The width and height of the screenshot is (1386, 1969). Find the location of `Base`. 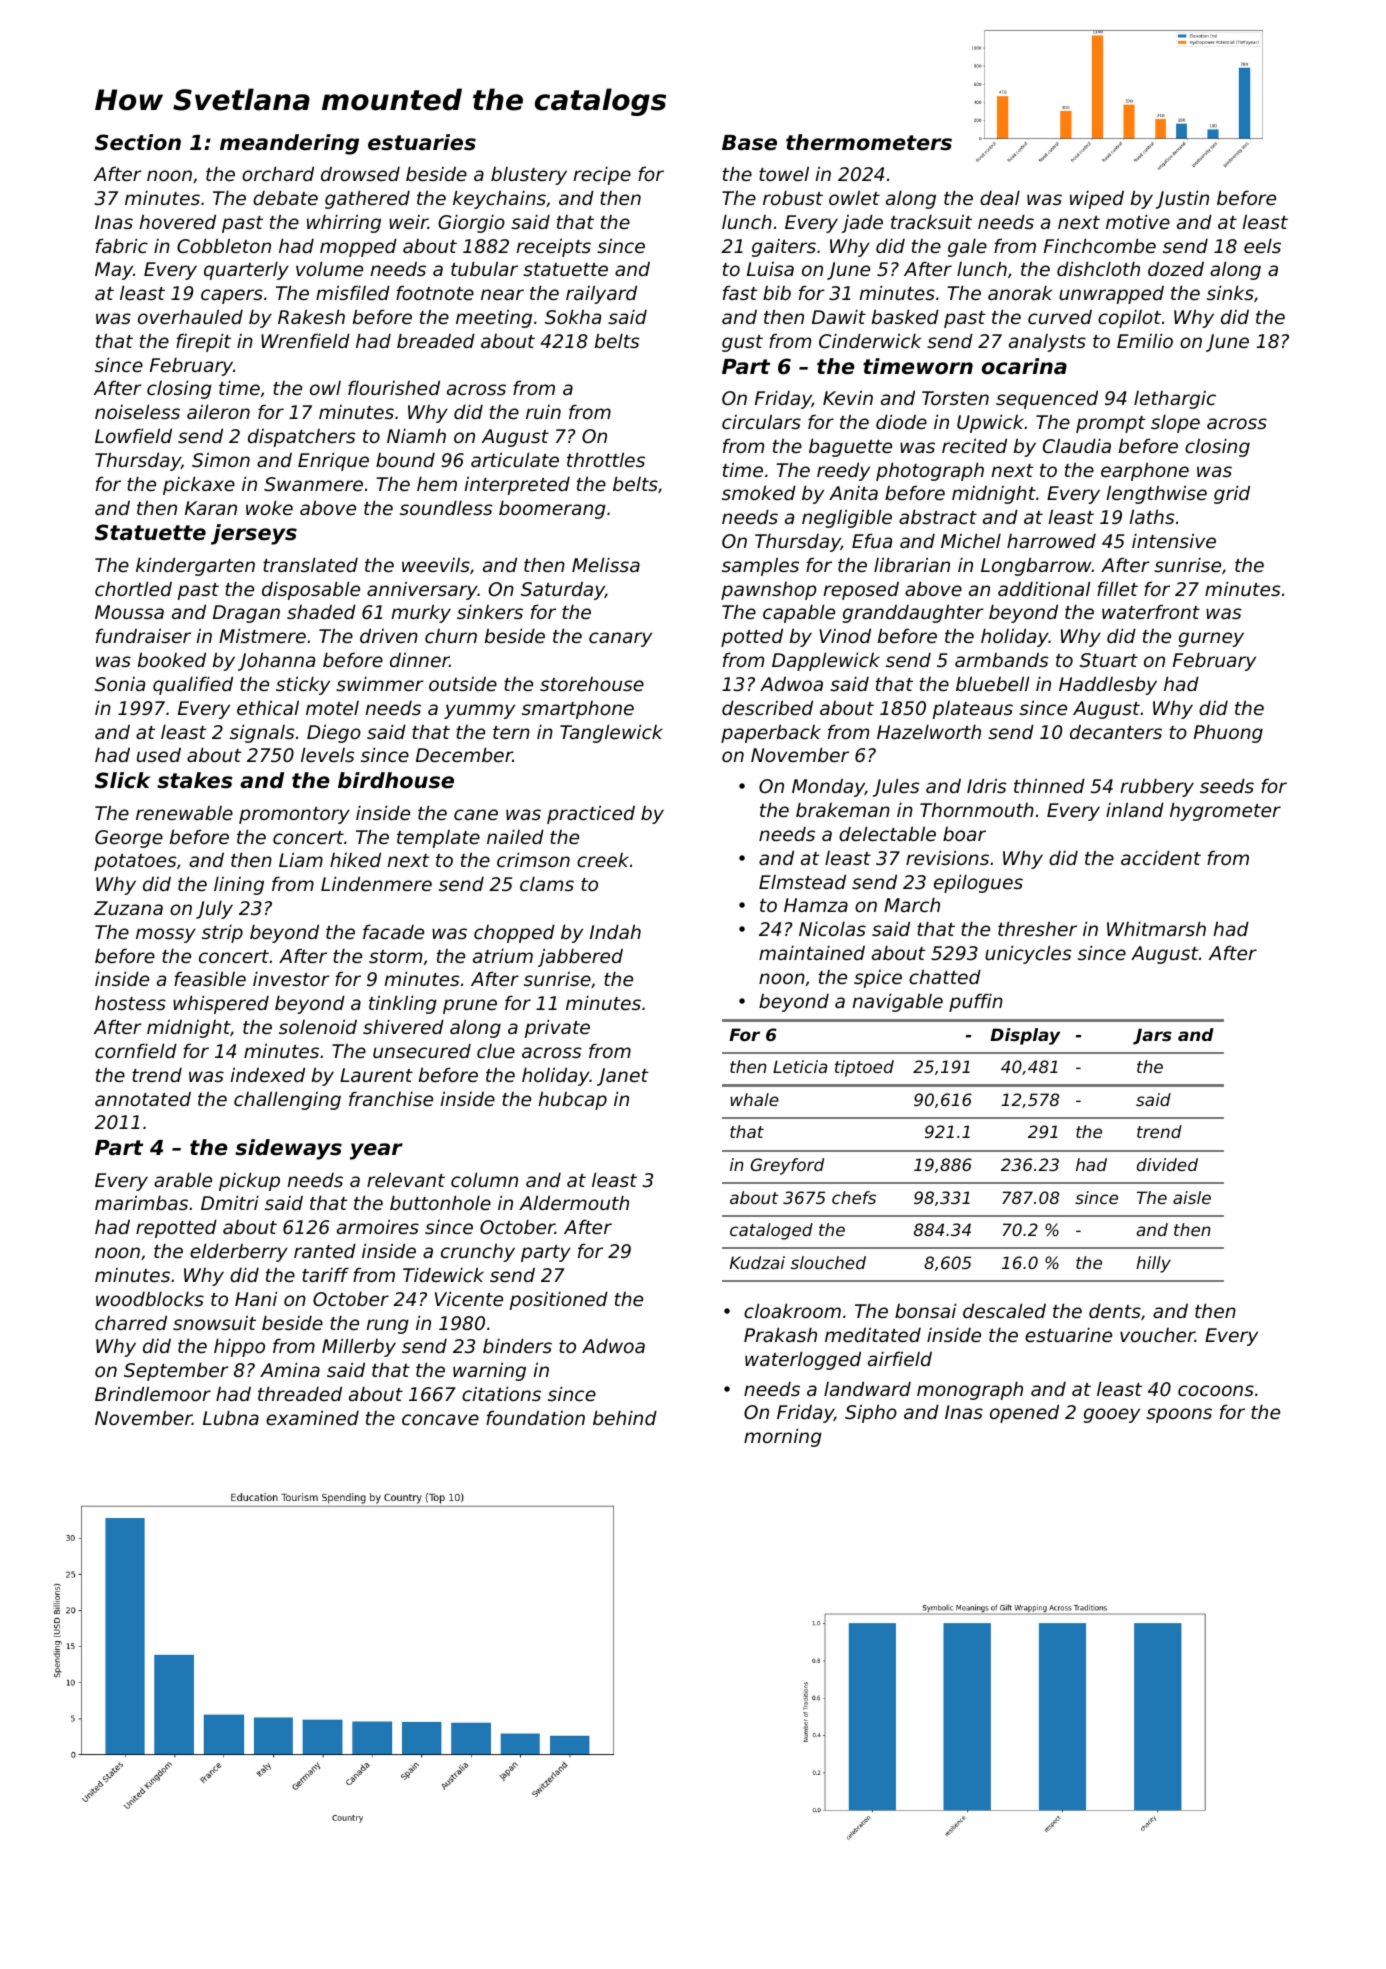

Base is located at coordinates (749, 143).
